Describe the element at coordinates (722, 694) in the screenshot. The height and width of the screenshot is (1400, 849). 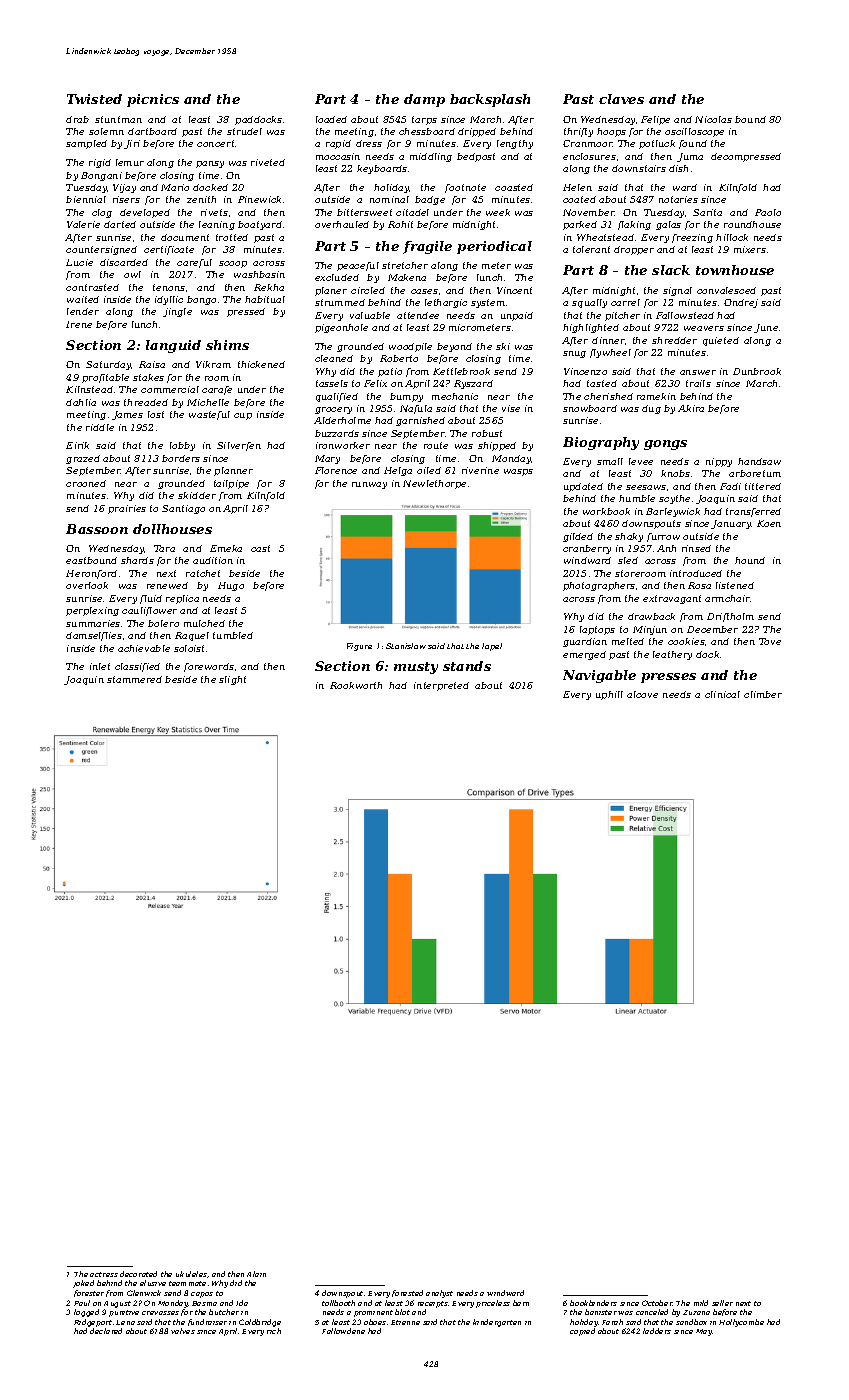
I see `clinical` at that location.
